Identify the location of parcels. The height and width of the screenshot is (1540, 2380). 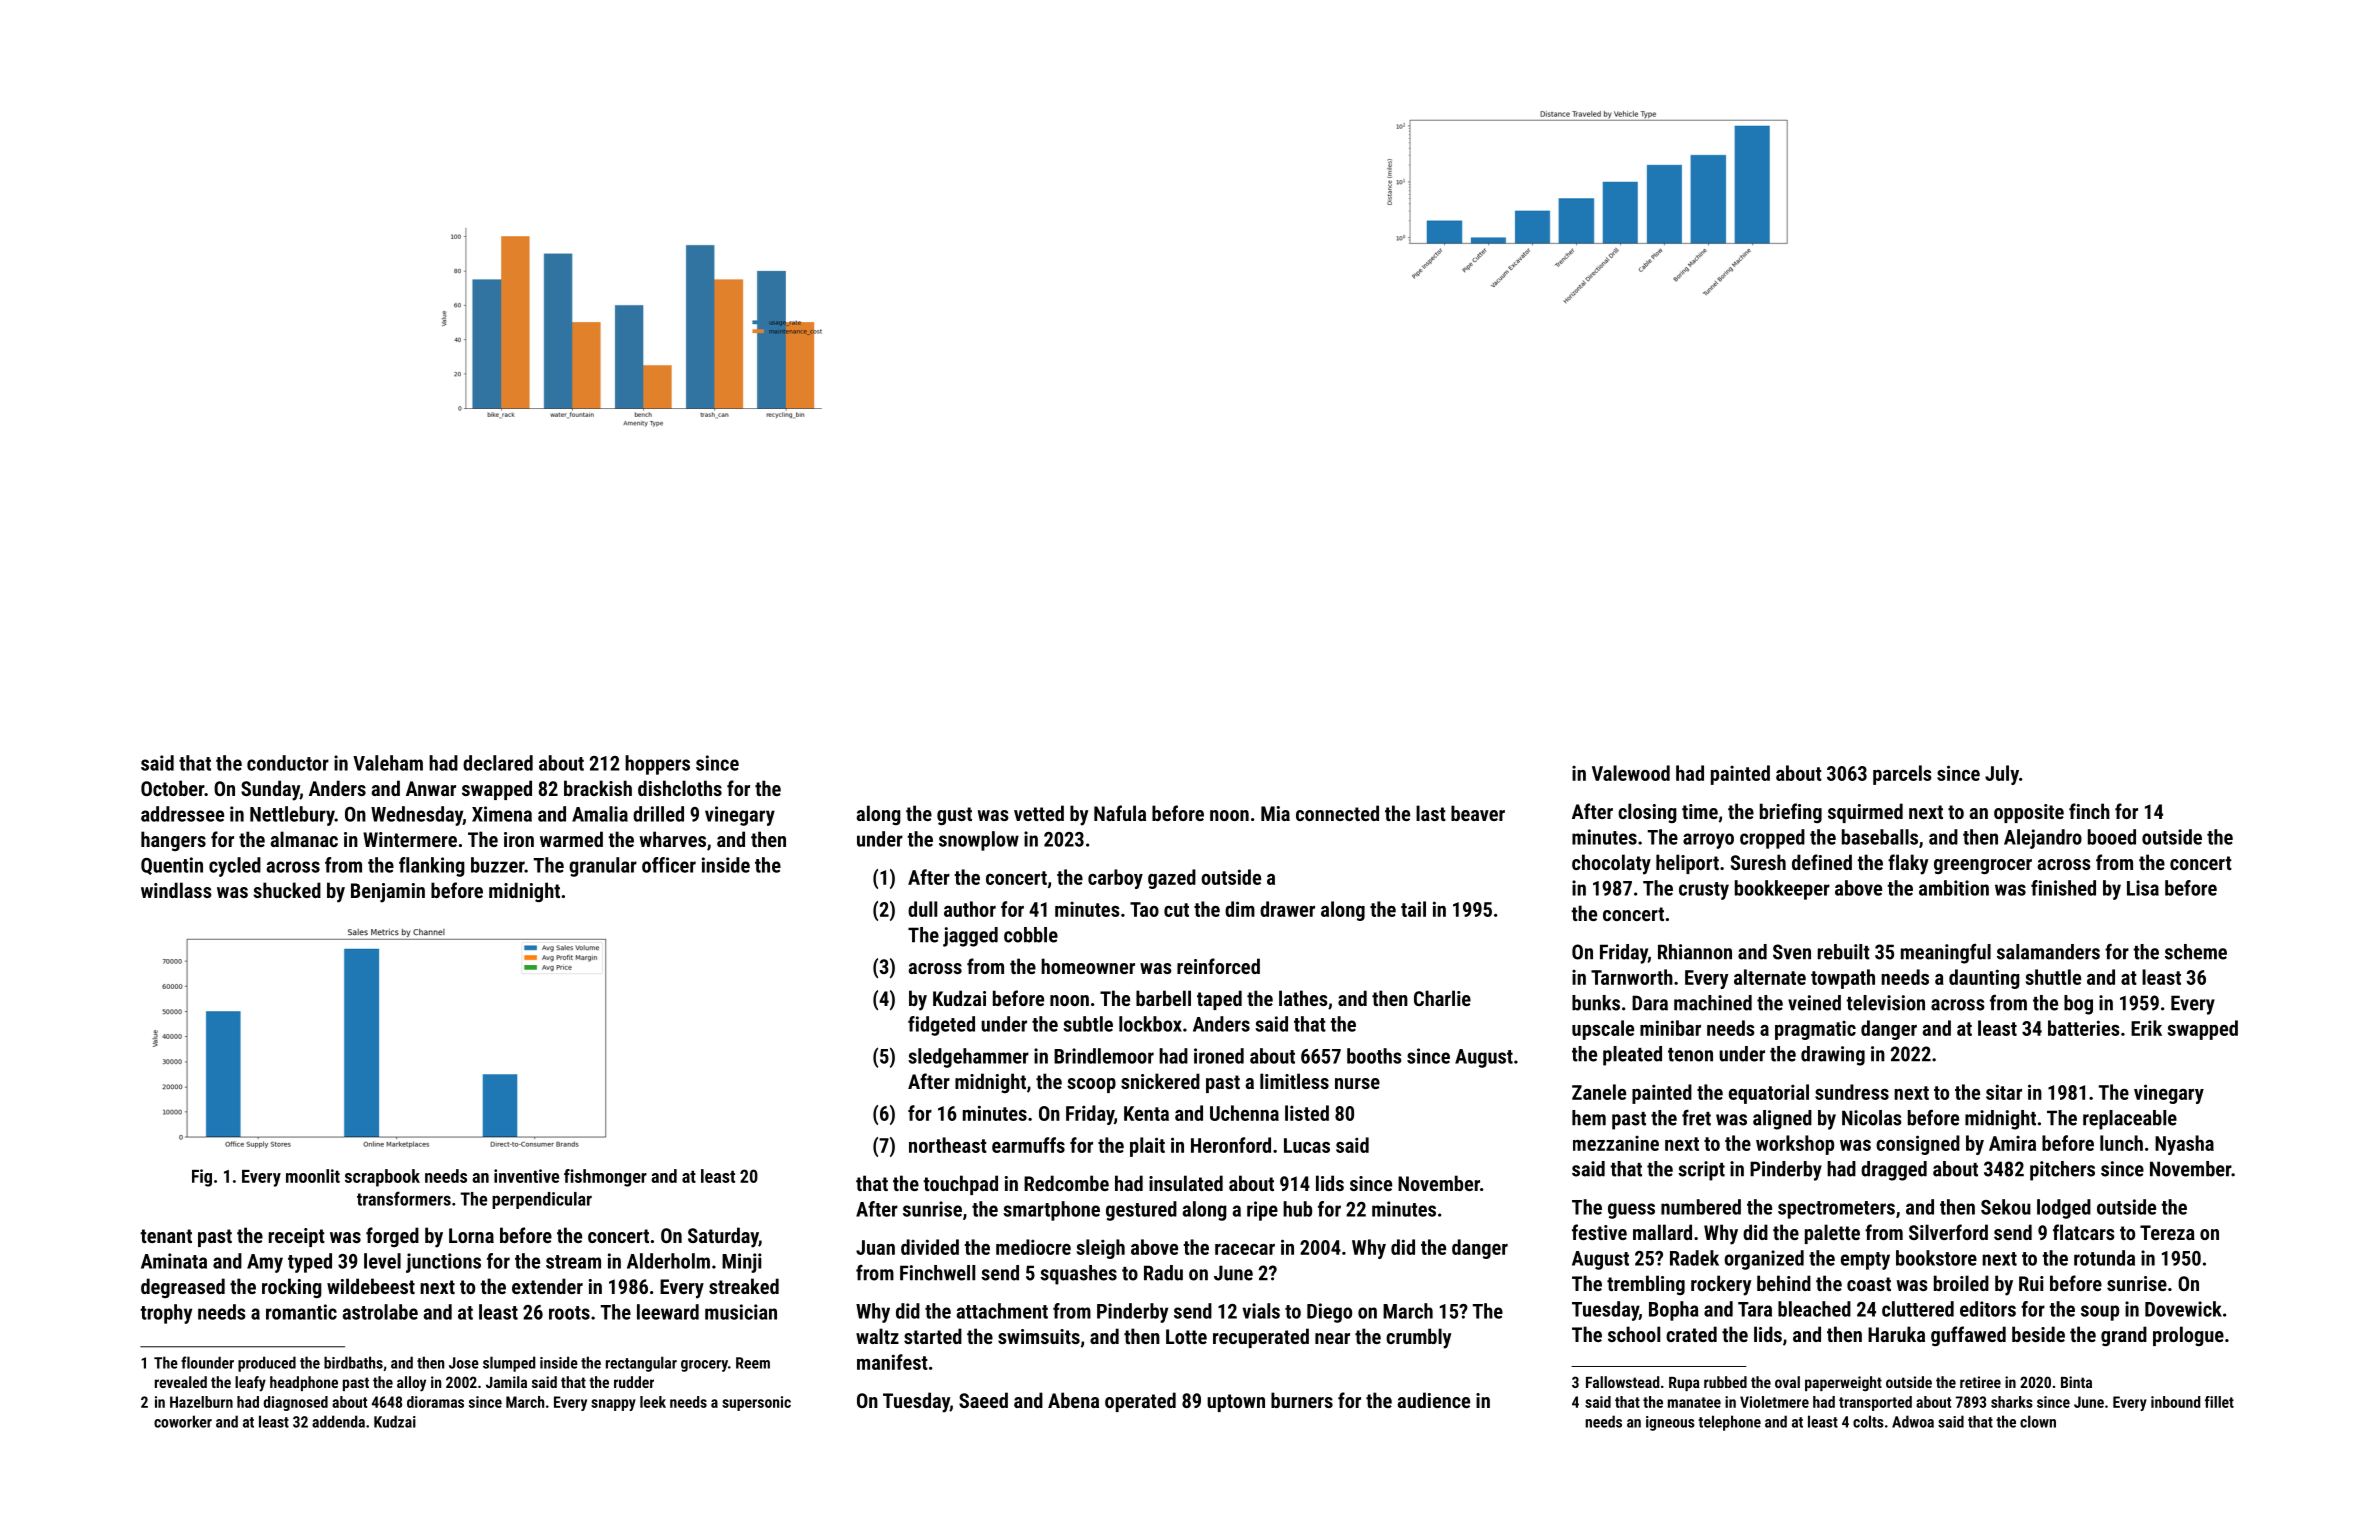
(1902, 775).
